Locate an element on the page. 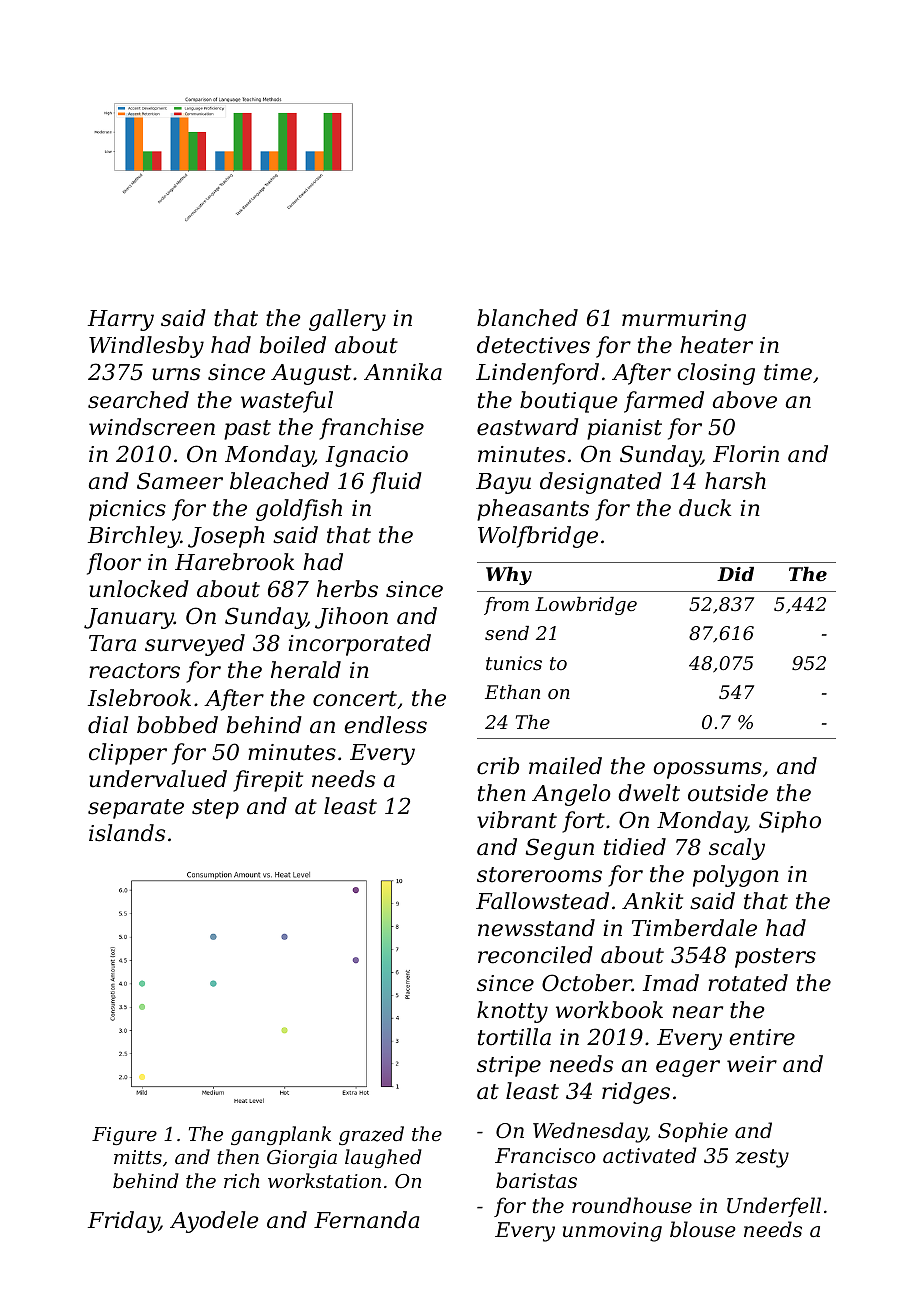 The height and width of the image is (1311, 924). reconciled is located at coordinates (535, 955).
